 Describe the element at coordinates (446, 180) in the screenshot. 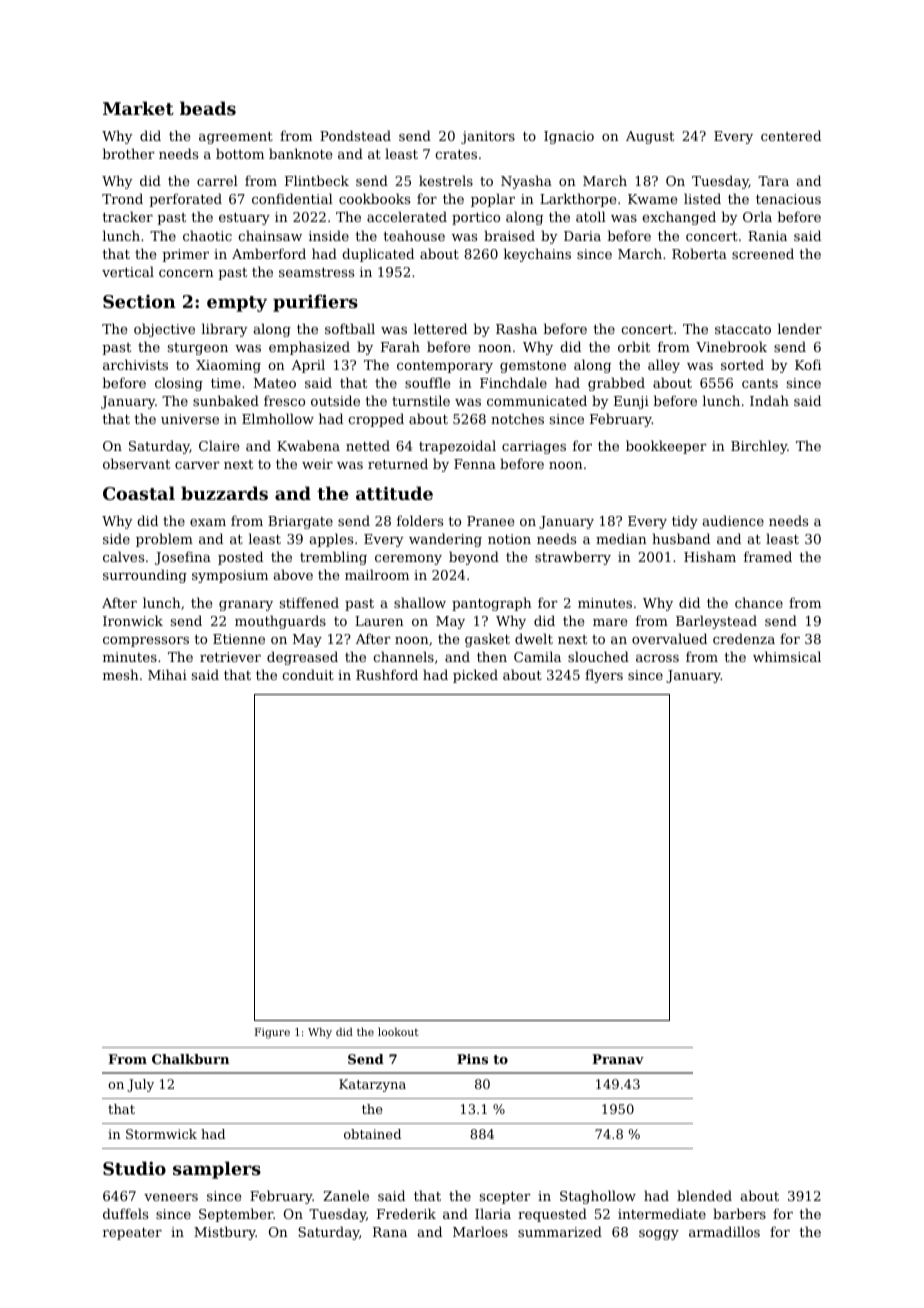

I see `kestrels` at that location.
